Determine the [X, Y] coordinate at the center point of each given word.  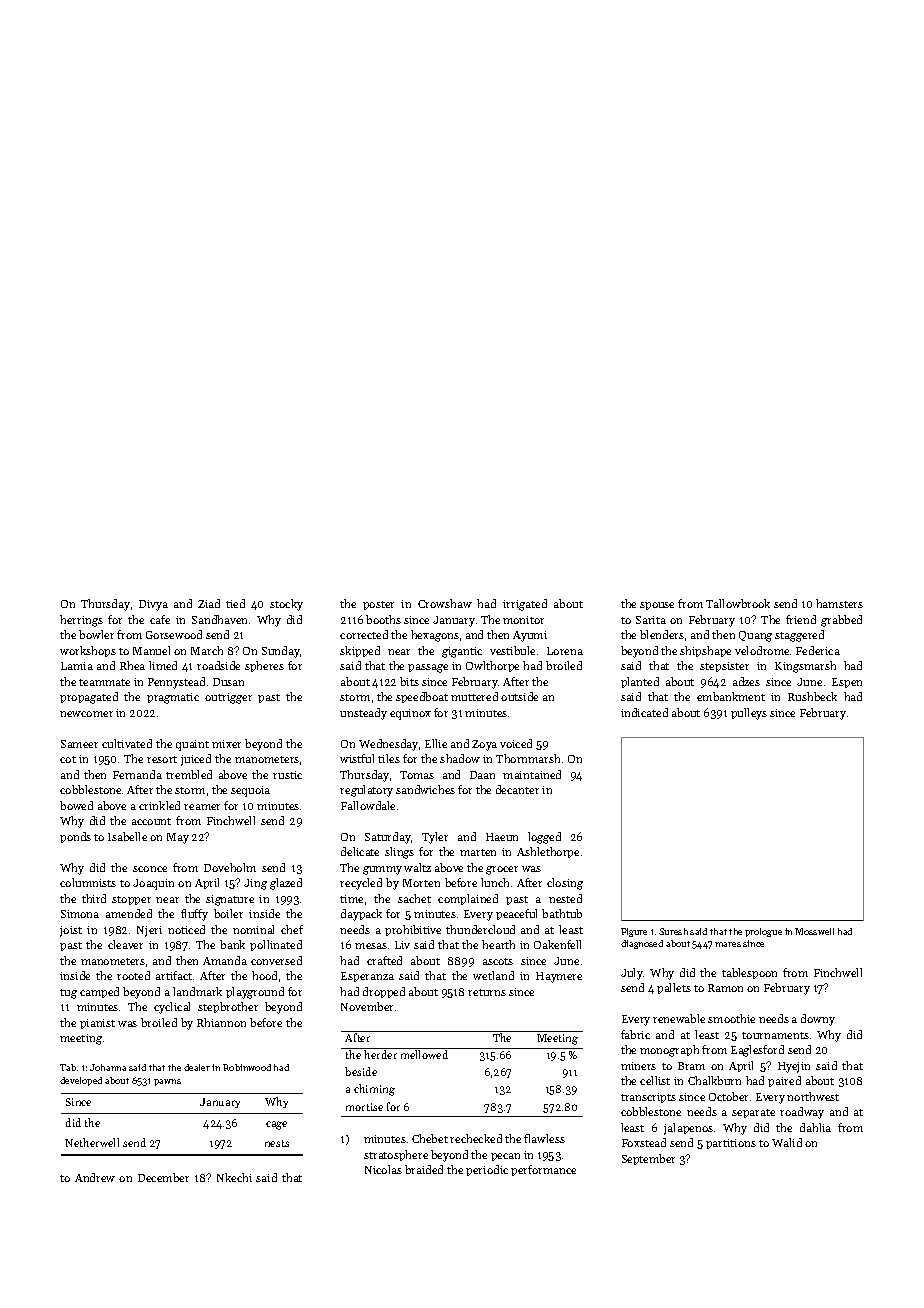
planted [640, 682]
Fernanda [137, 774]
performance [543, 1170]
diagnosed [642, 944]
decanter [517, 789]
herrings [81, 621]
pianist [97, 1024]
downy [818, 1020]
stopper [131, 900]
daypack [361, 915]
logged [544, 838]
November [367, 1006]
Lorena [565, 651]
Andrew [95, 1177]
